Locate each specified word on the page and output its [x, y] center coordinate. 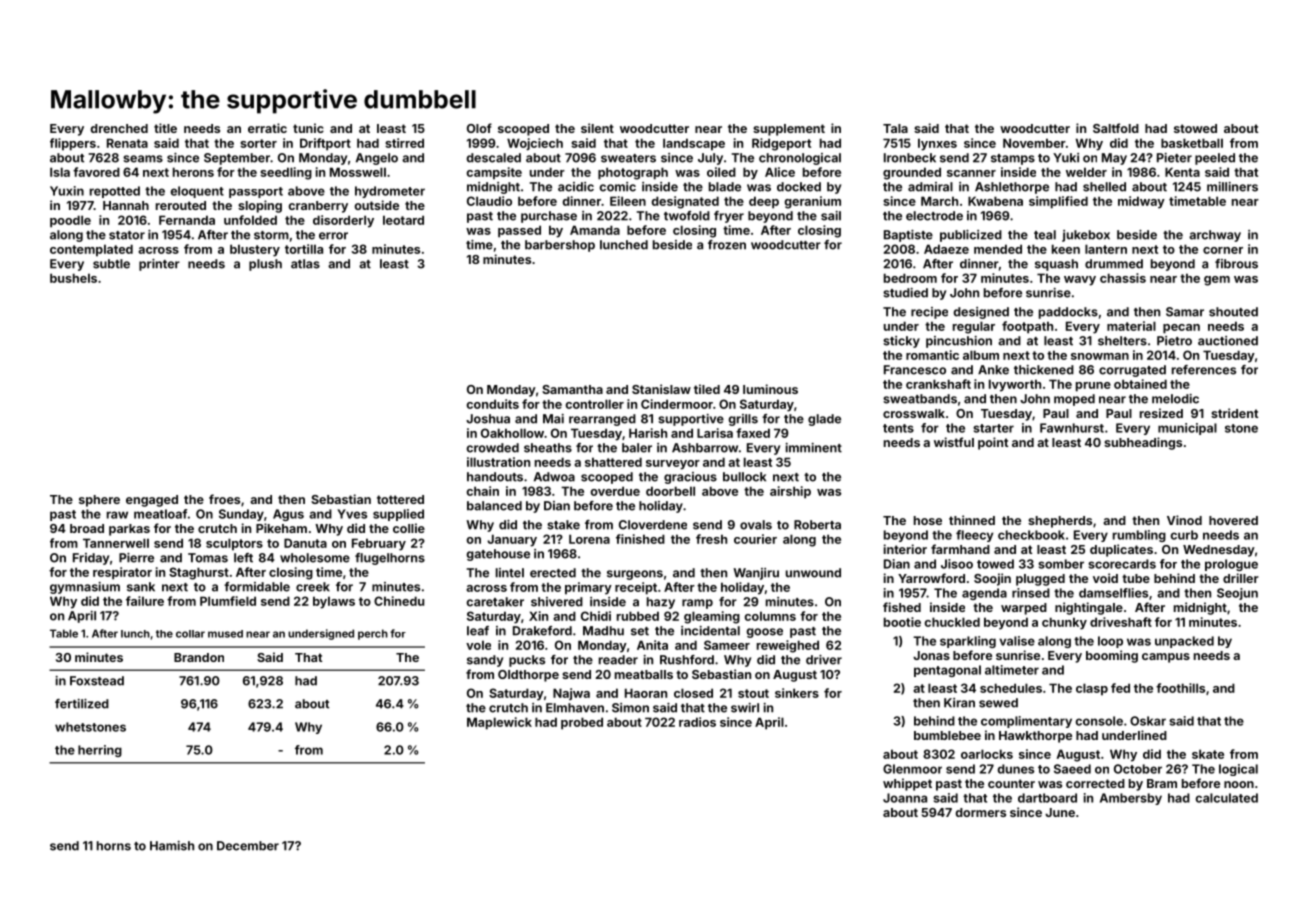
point [993, 443]
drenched [119, 128]
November [1034, 143]
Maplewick [499, 723]
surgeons [635, 575]
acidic [576, 187]
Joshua [488, 419]
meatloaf [160, 514]
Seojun [1237, 594]
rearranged [602, 420]
